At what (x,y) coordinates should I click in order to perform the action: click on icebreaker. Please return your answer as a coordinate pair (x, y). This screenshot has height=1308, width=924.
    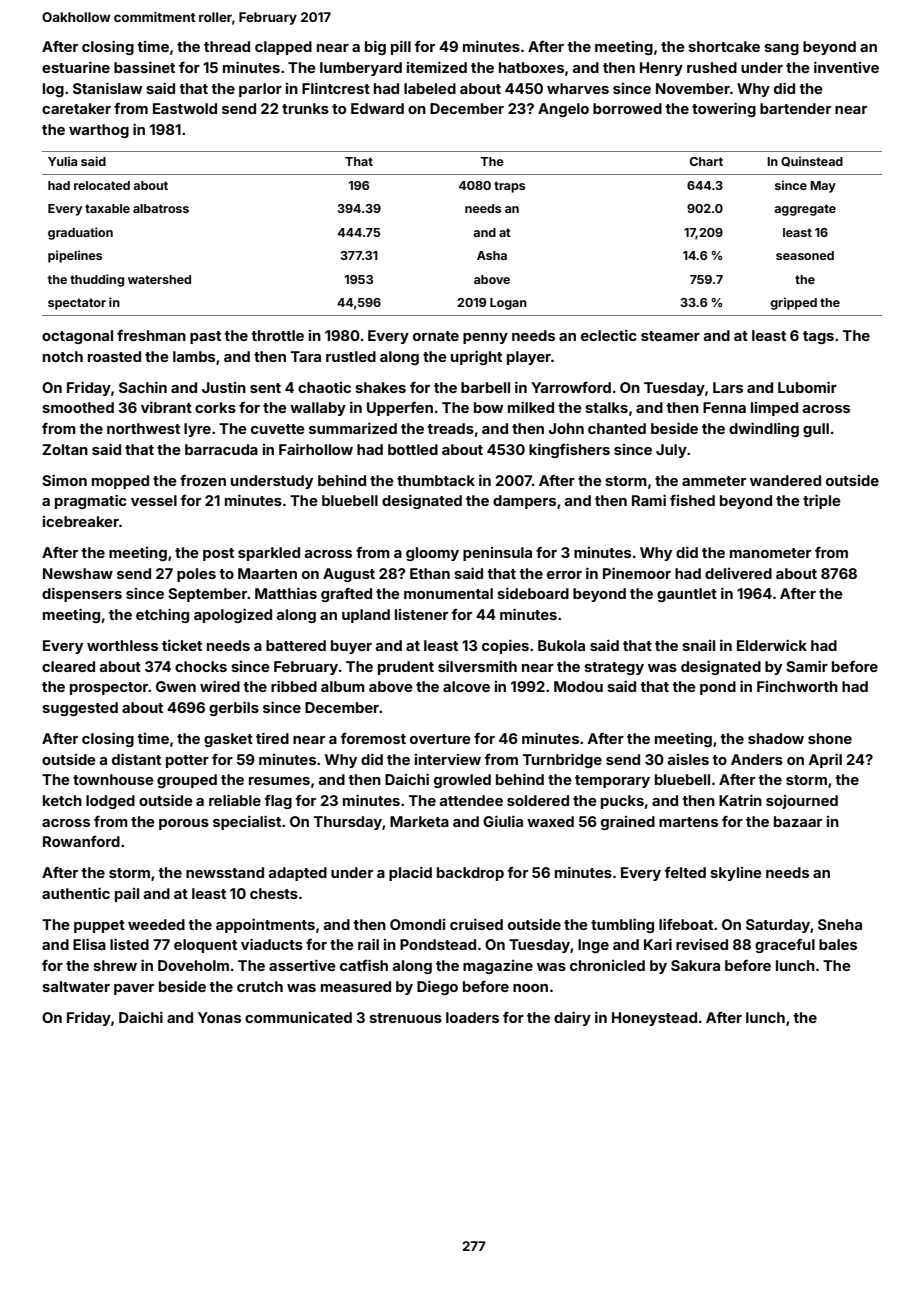
    Looking at the image, I should click on (81, 521).
